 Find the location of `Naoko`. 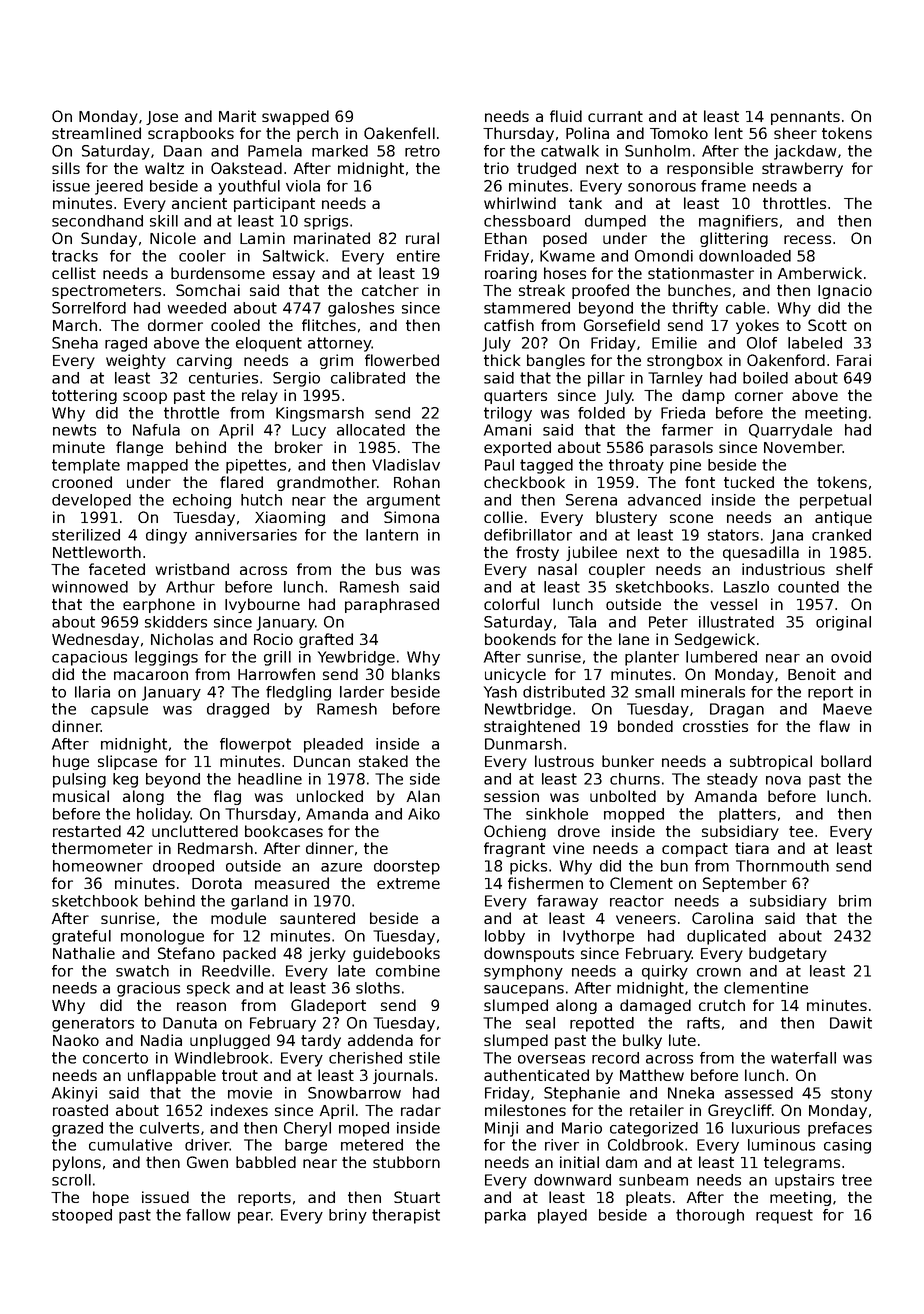

Naoko is located at coordinates (76, 1040).
